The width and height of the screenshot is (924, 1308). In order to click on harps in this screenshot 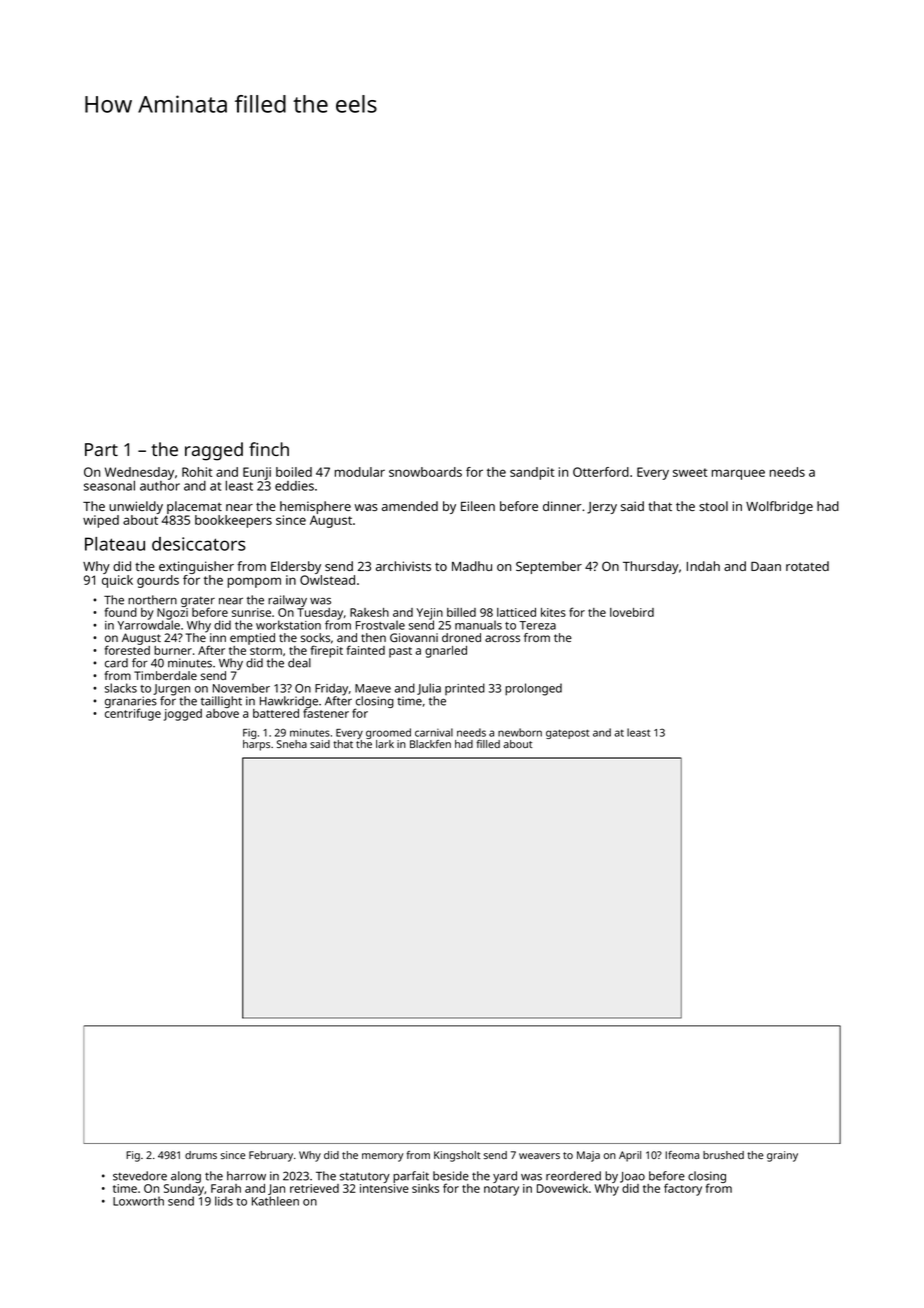, I will do `click(256, 745)`.
